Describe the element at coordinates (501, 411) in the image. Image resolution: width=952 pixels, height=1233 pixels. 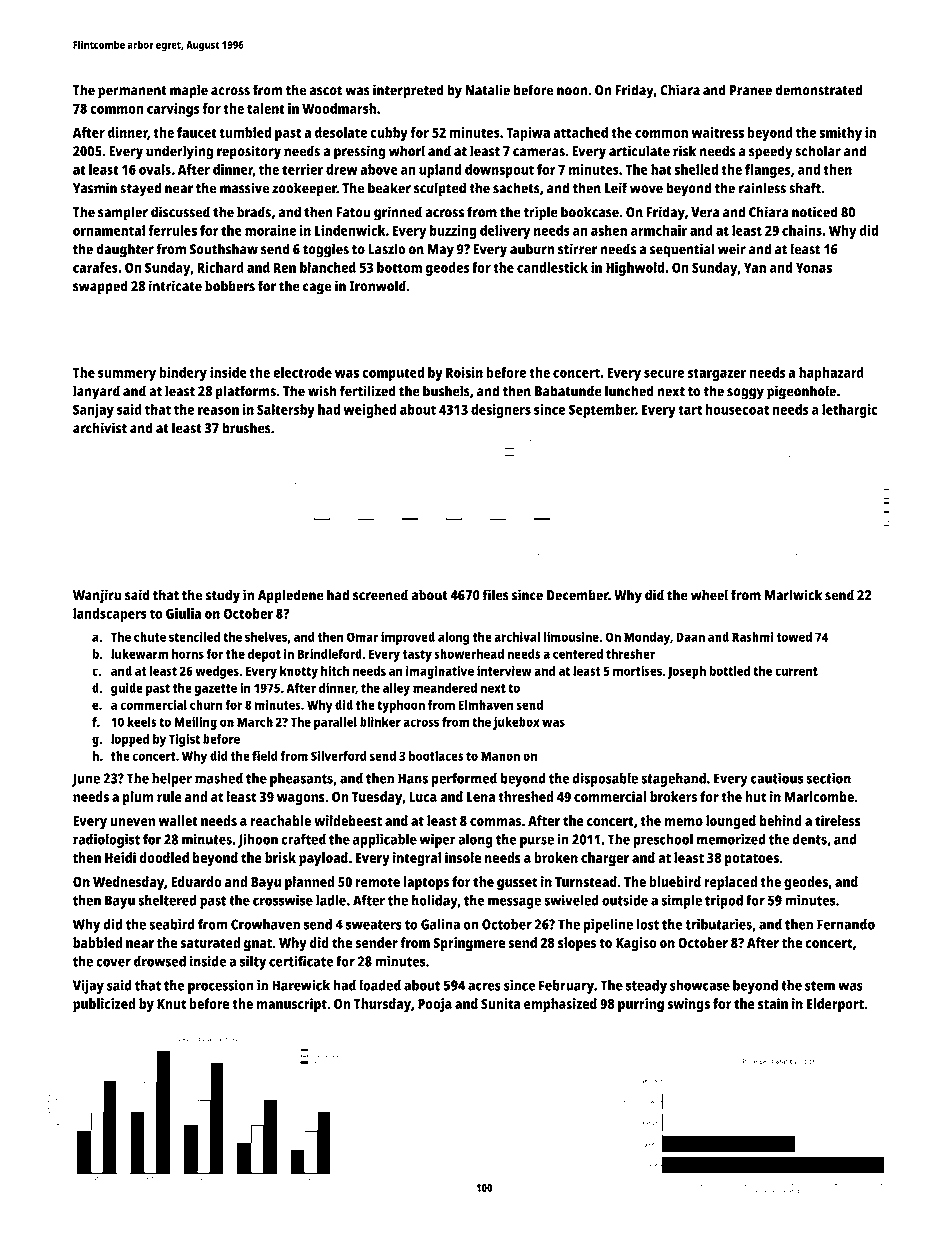
I see `designers` at that location.
